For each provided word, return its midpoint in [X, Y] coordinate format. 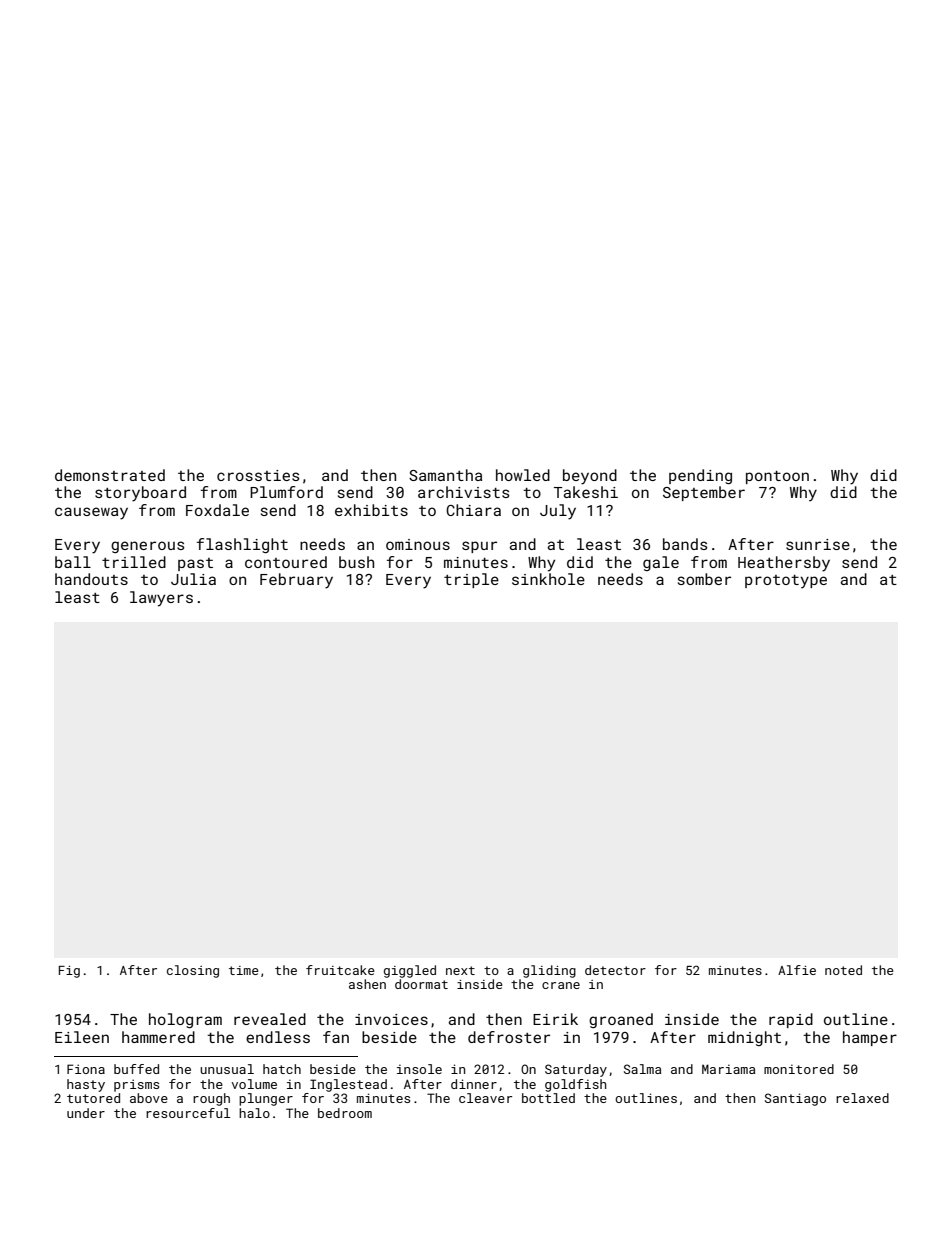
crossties [258, 475]
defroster [509, 1037]
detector [615, 970]
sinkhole [548, 579]
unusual [227, 1069]
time [244, 970]
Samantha [445, 475]
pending [700, 476]
